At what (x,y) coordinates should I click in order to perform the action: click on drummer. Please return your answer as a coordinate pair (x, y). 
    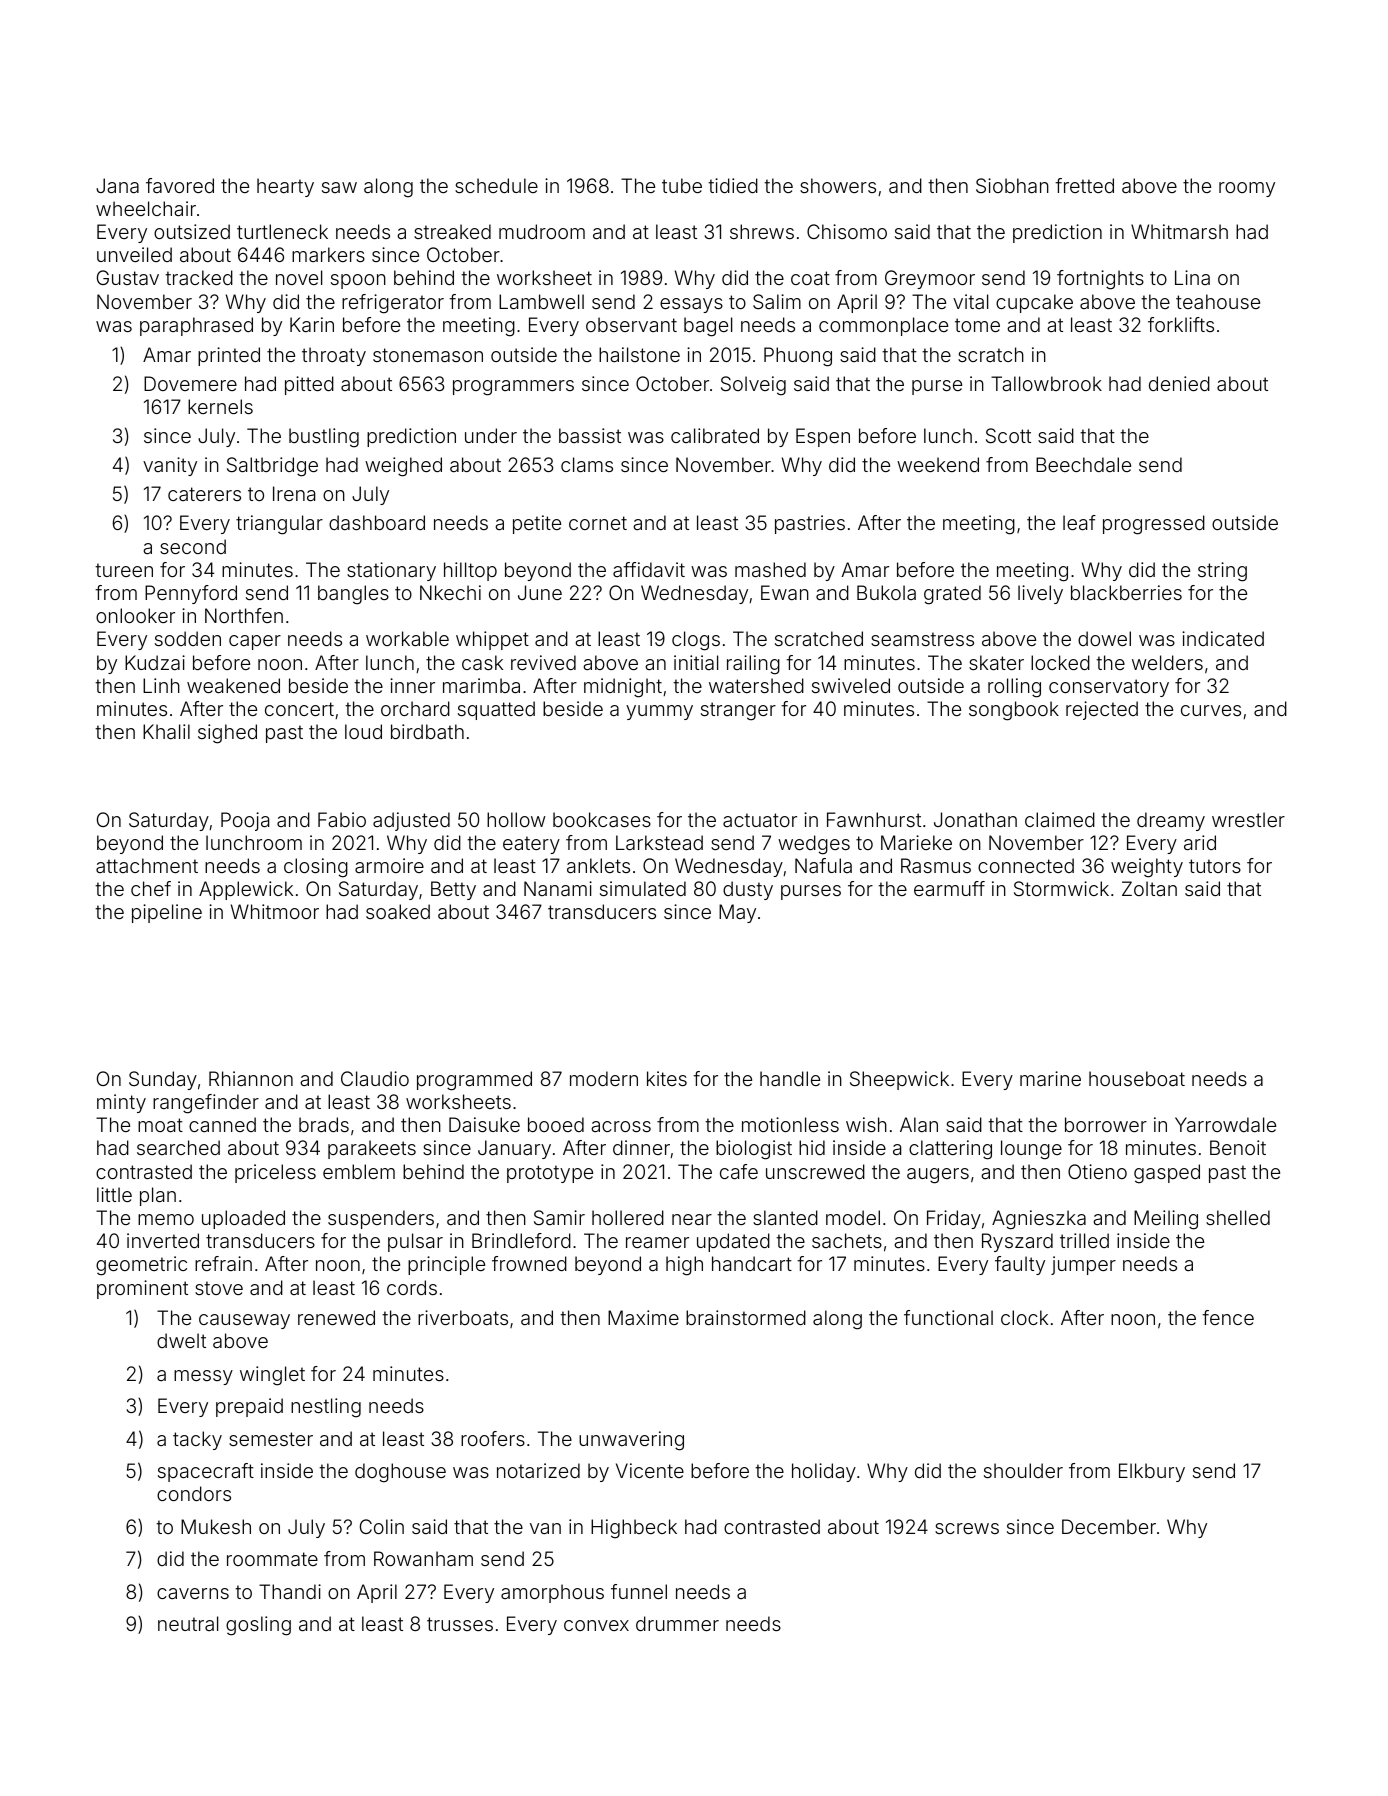
    Looking at the image, I should click on (677, 1623).
